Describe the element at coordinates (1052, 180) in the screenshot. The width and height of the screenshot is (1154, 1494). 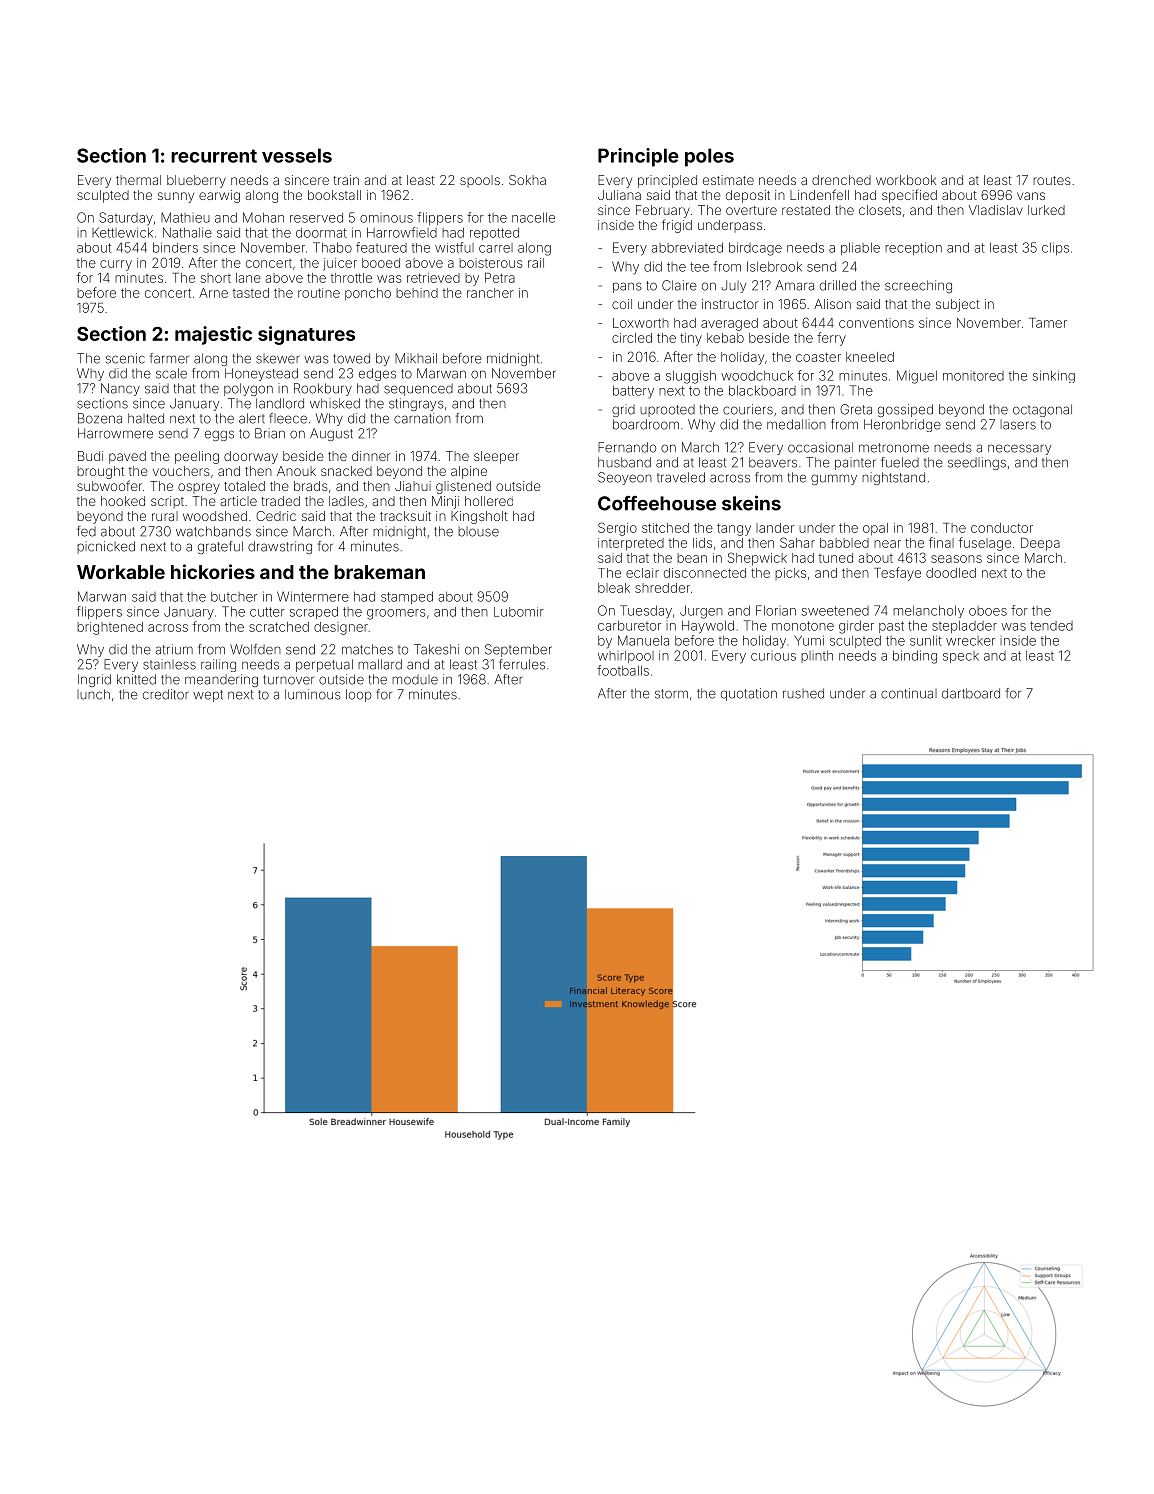
I see `routes` at that location.
